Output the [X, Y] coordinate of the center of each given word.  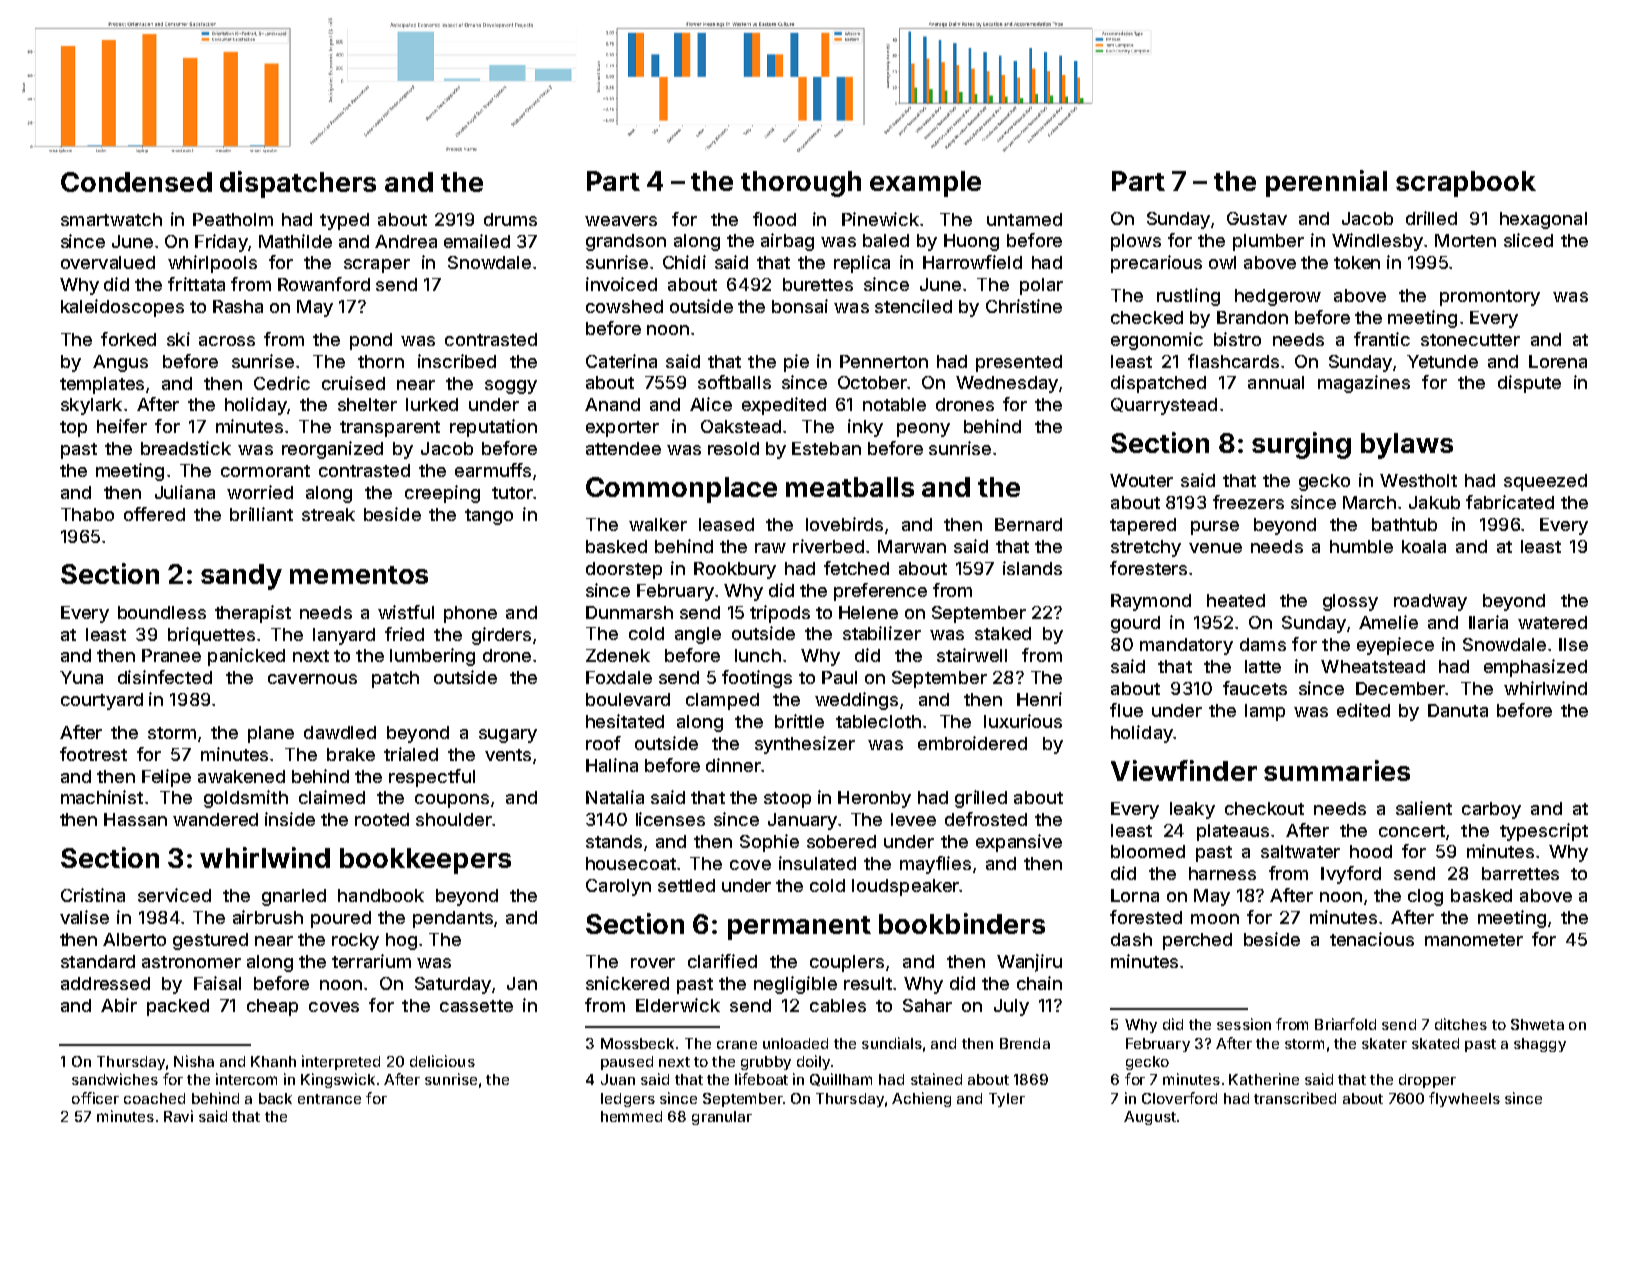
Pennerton [884, 361]
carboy [1491, 810]
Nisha [194, 1061]
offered [154, 514]
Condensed [136, 182]
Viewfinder [1184, 770]
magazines [1364, 384]
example [925, 184]
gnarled [294, 897]
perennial [1326, 183]
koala [1424, 546]
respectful [432, 778]
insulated [817, 863]
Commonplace [681, 490]
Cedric [282, 383]
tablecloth [878, 721]
